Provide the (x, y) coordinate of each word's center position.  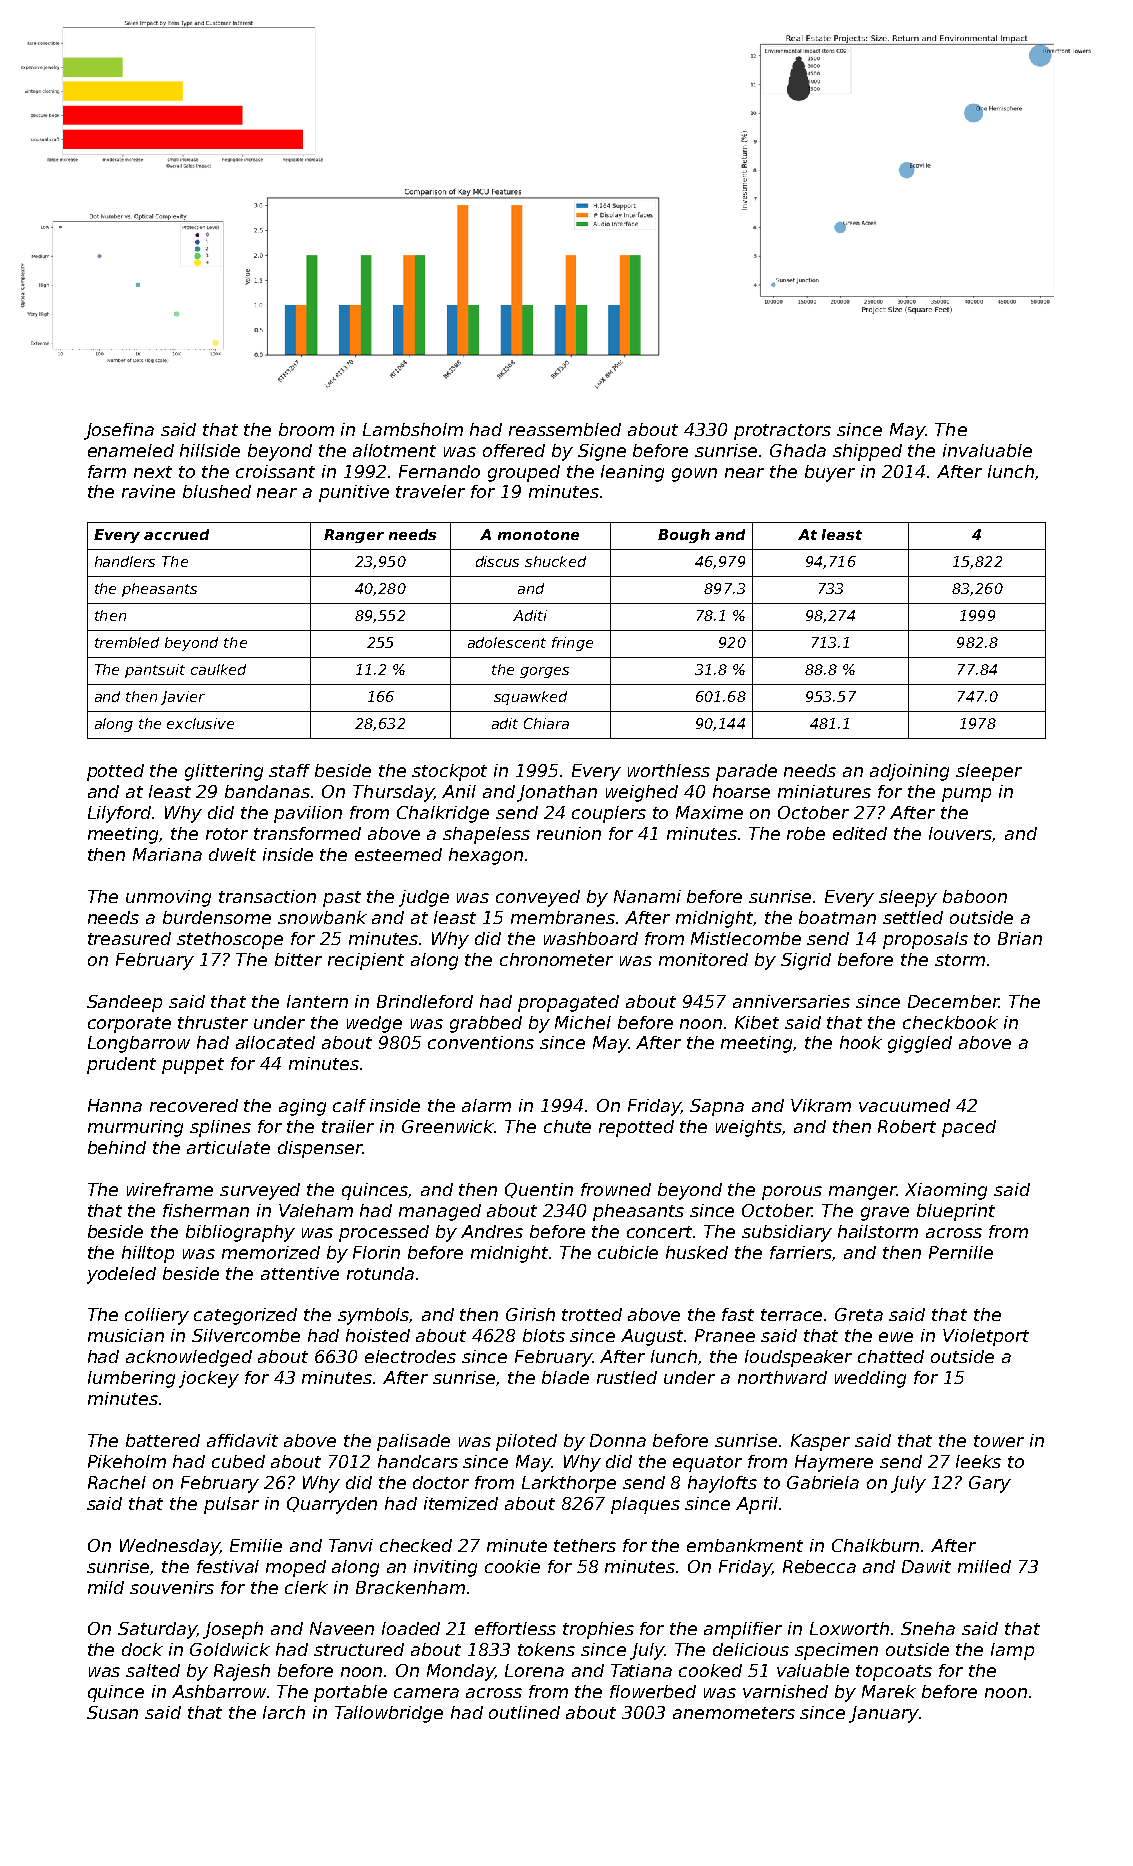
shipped (867, 452)
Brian (1020, 938)
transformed (307, 833)
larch (284, 1712)
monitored (703, 959)
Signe (602, 452)
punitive (354, 493)
